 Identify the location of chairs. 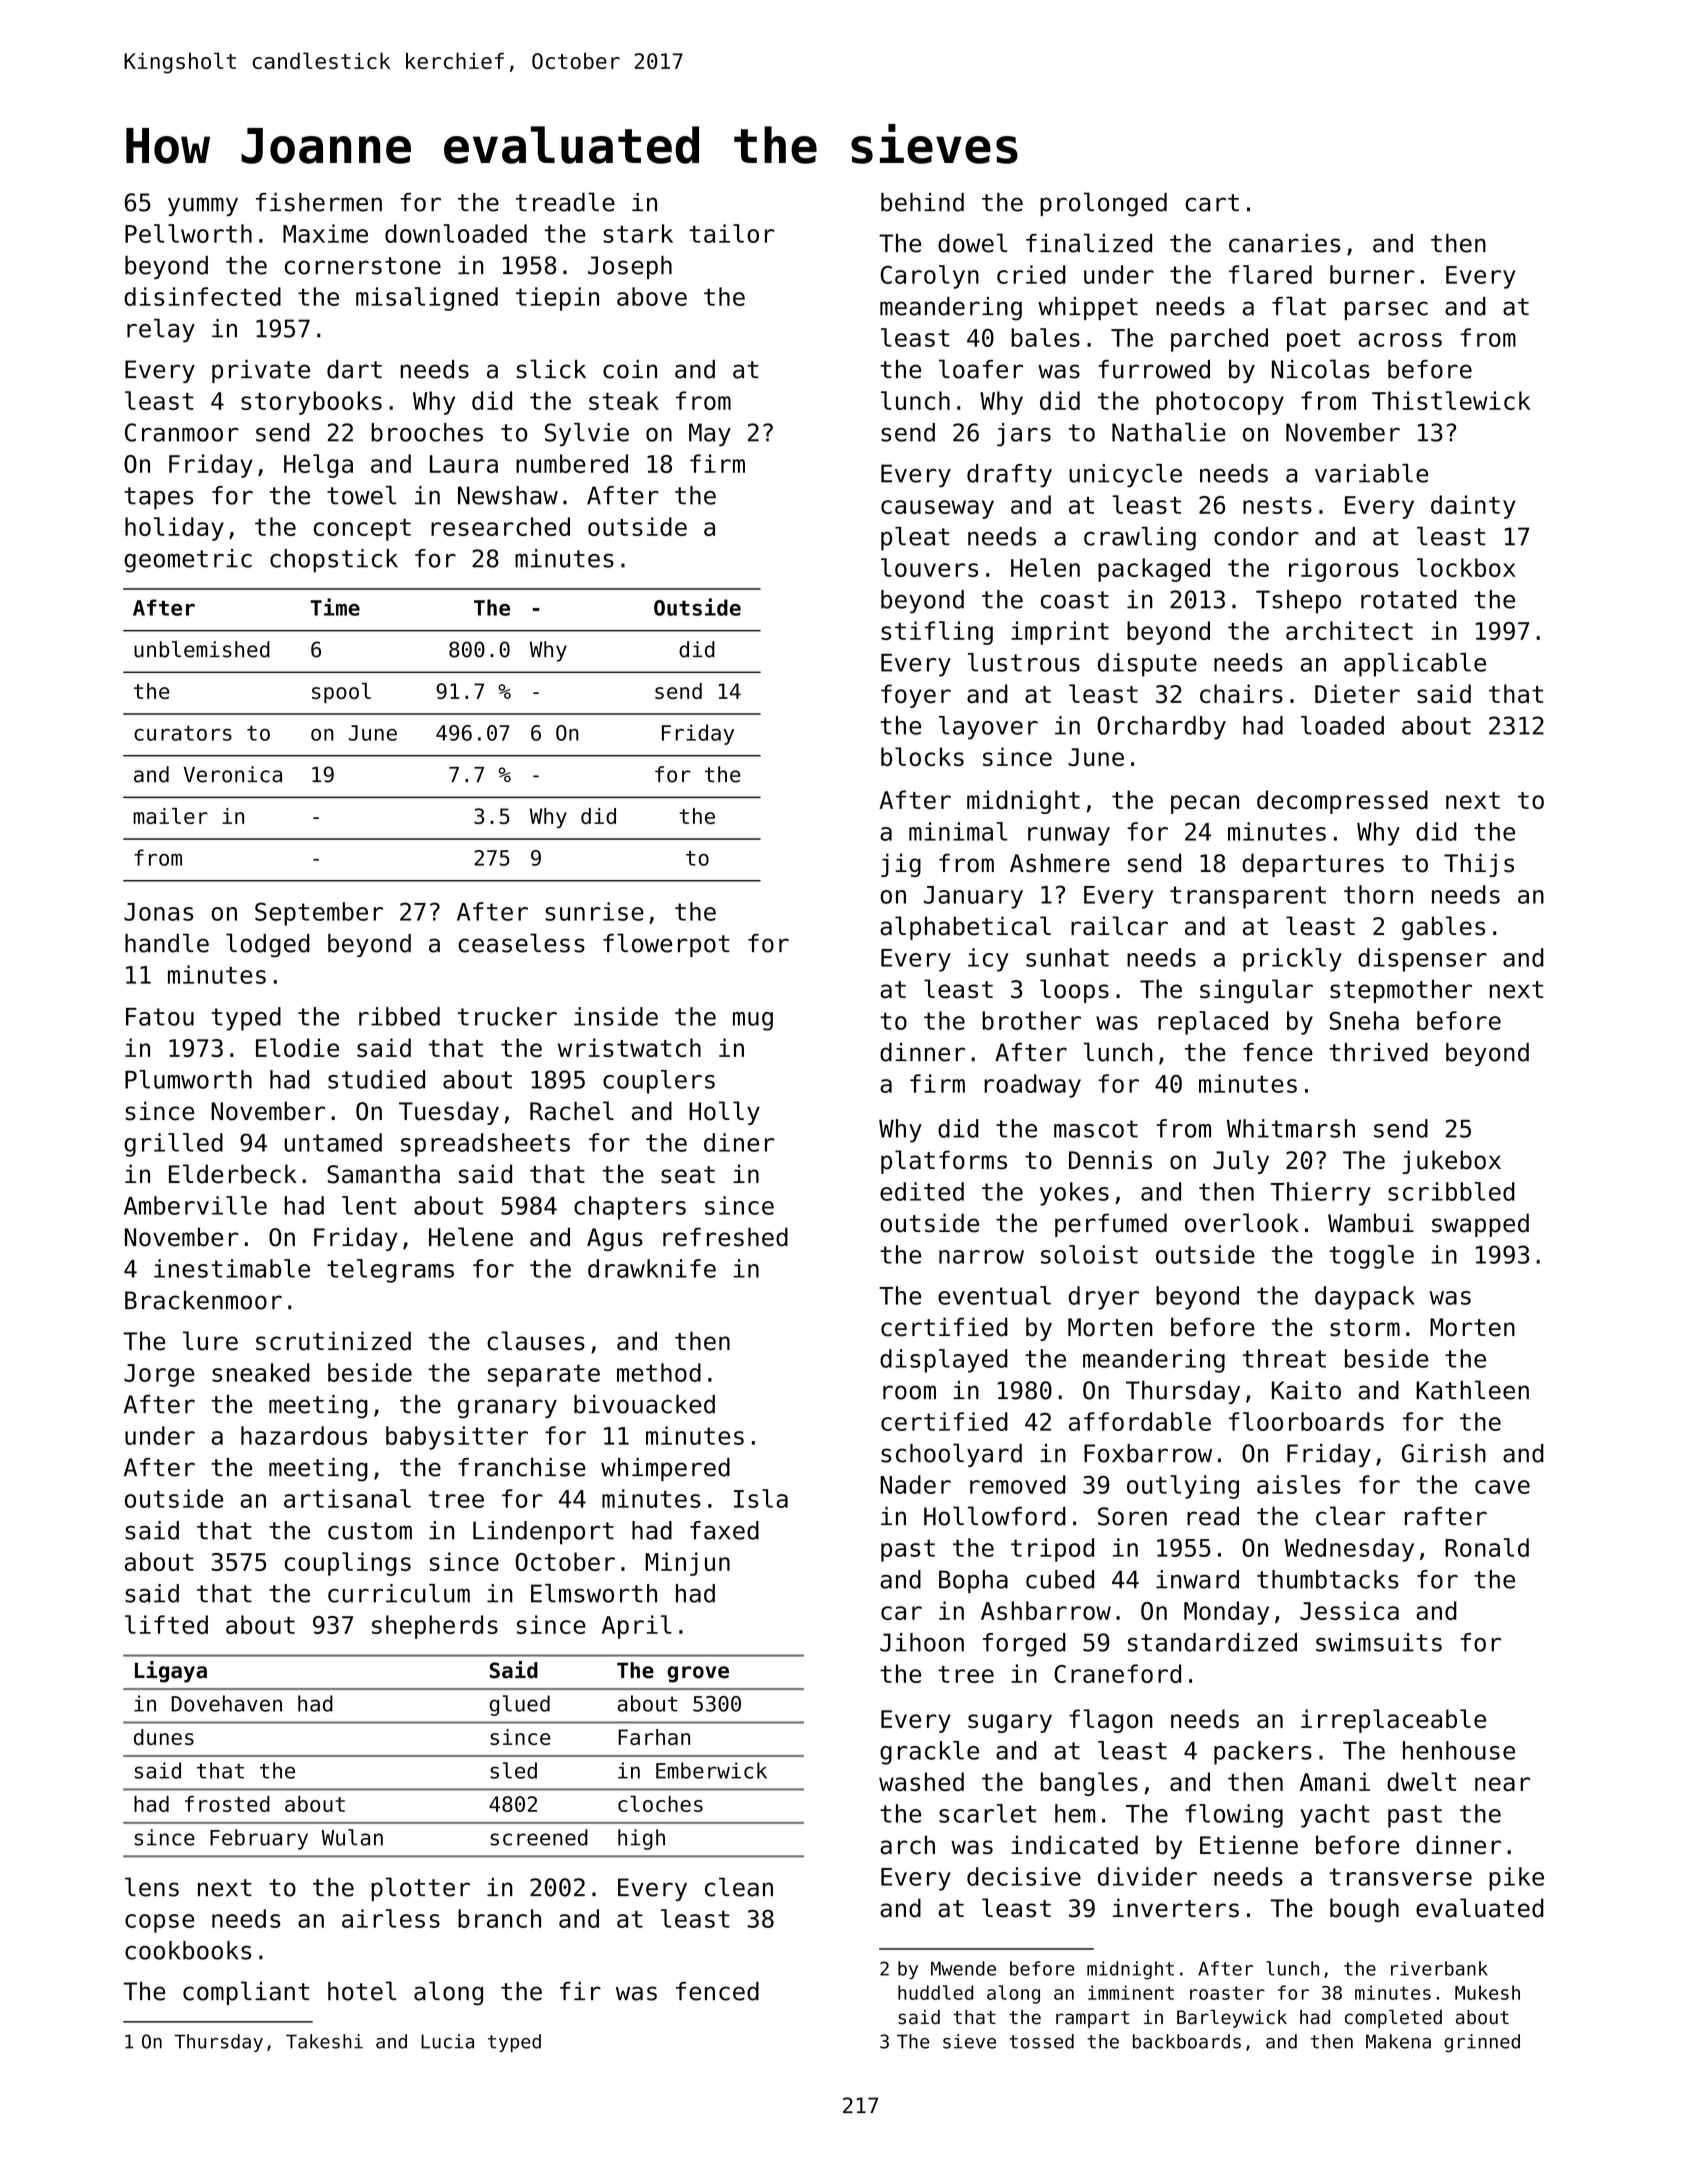
(1241, 693).
